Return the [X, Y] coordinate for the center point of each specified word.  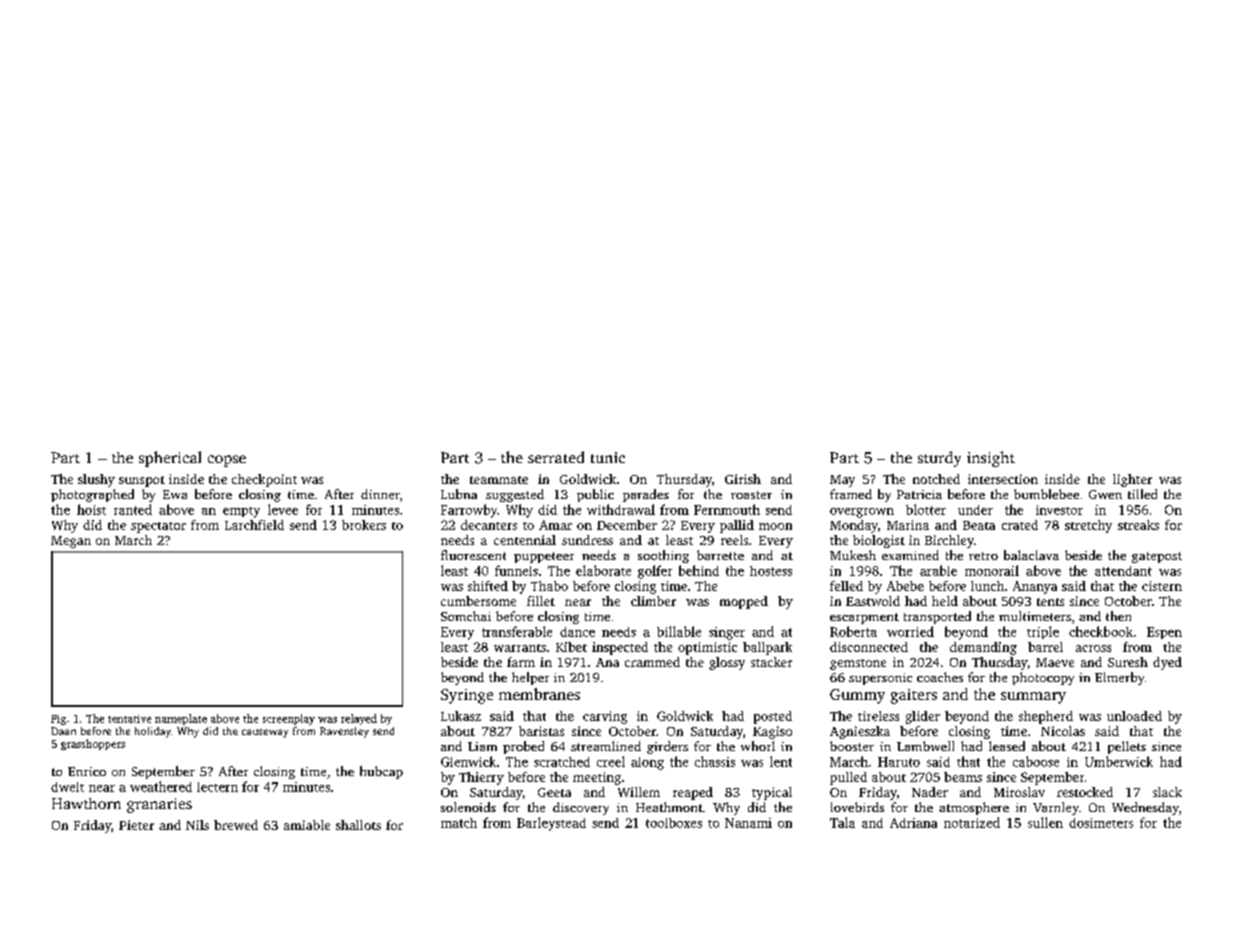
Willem [639, 792]
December [627, 525]
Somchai [466, 616]
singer [727, 633]
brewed [236, 825]
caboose [1036, 761]
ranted [133, 509]
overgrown [862, 513]
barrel [1045, 647]
